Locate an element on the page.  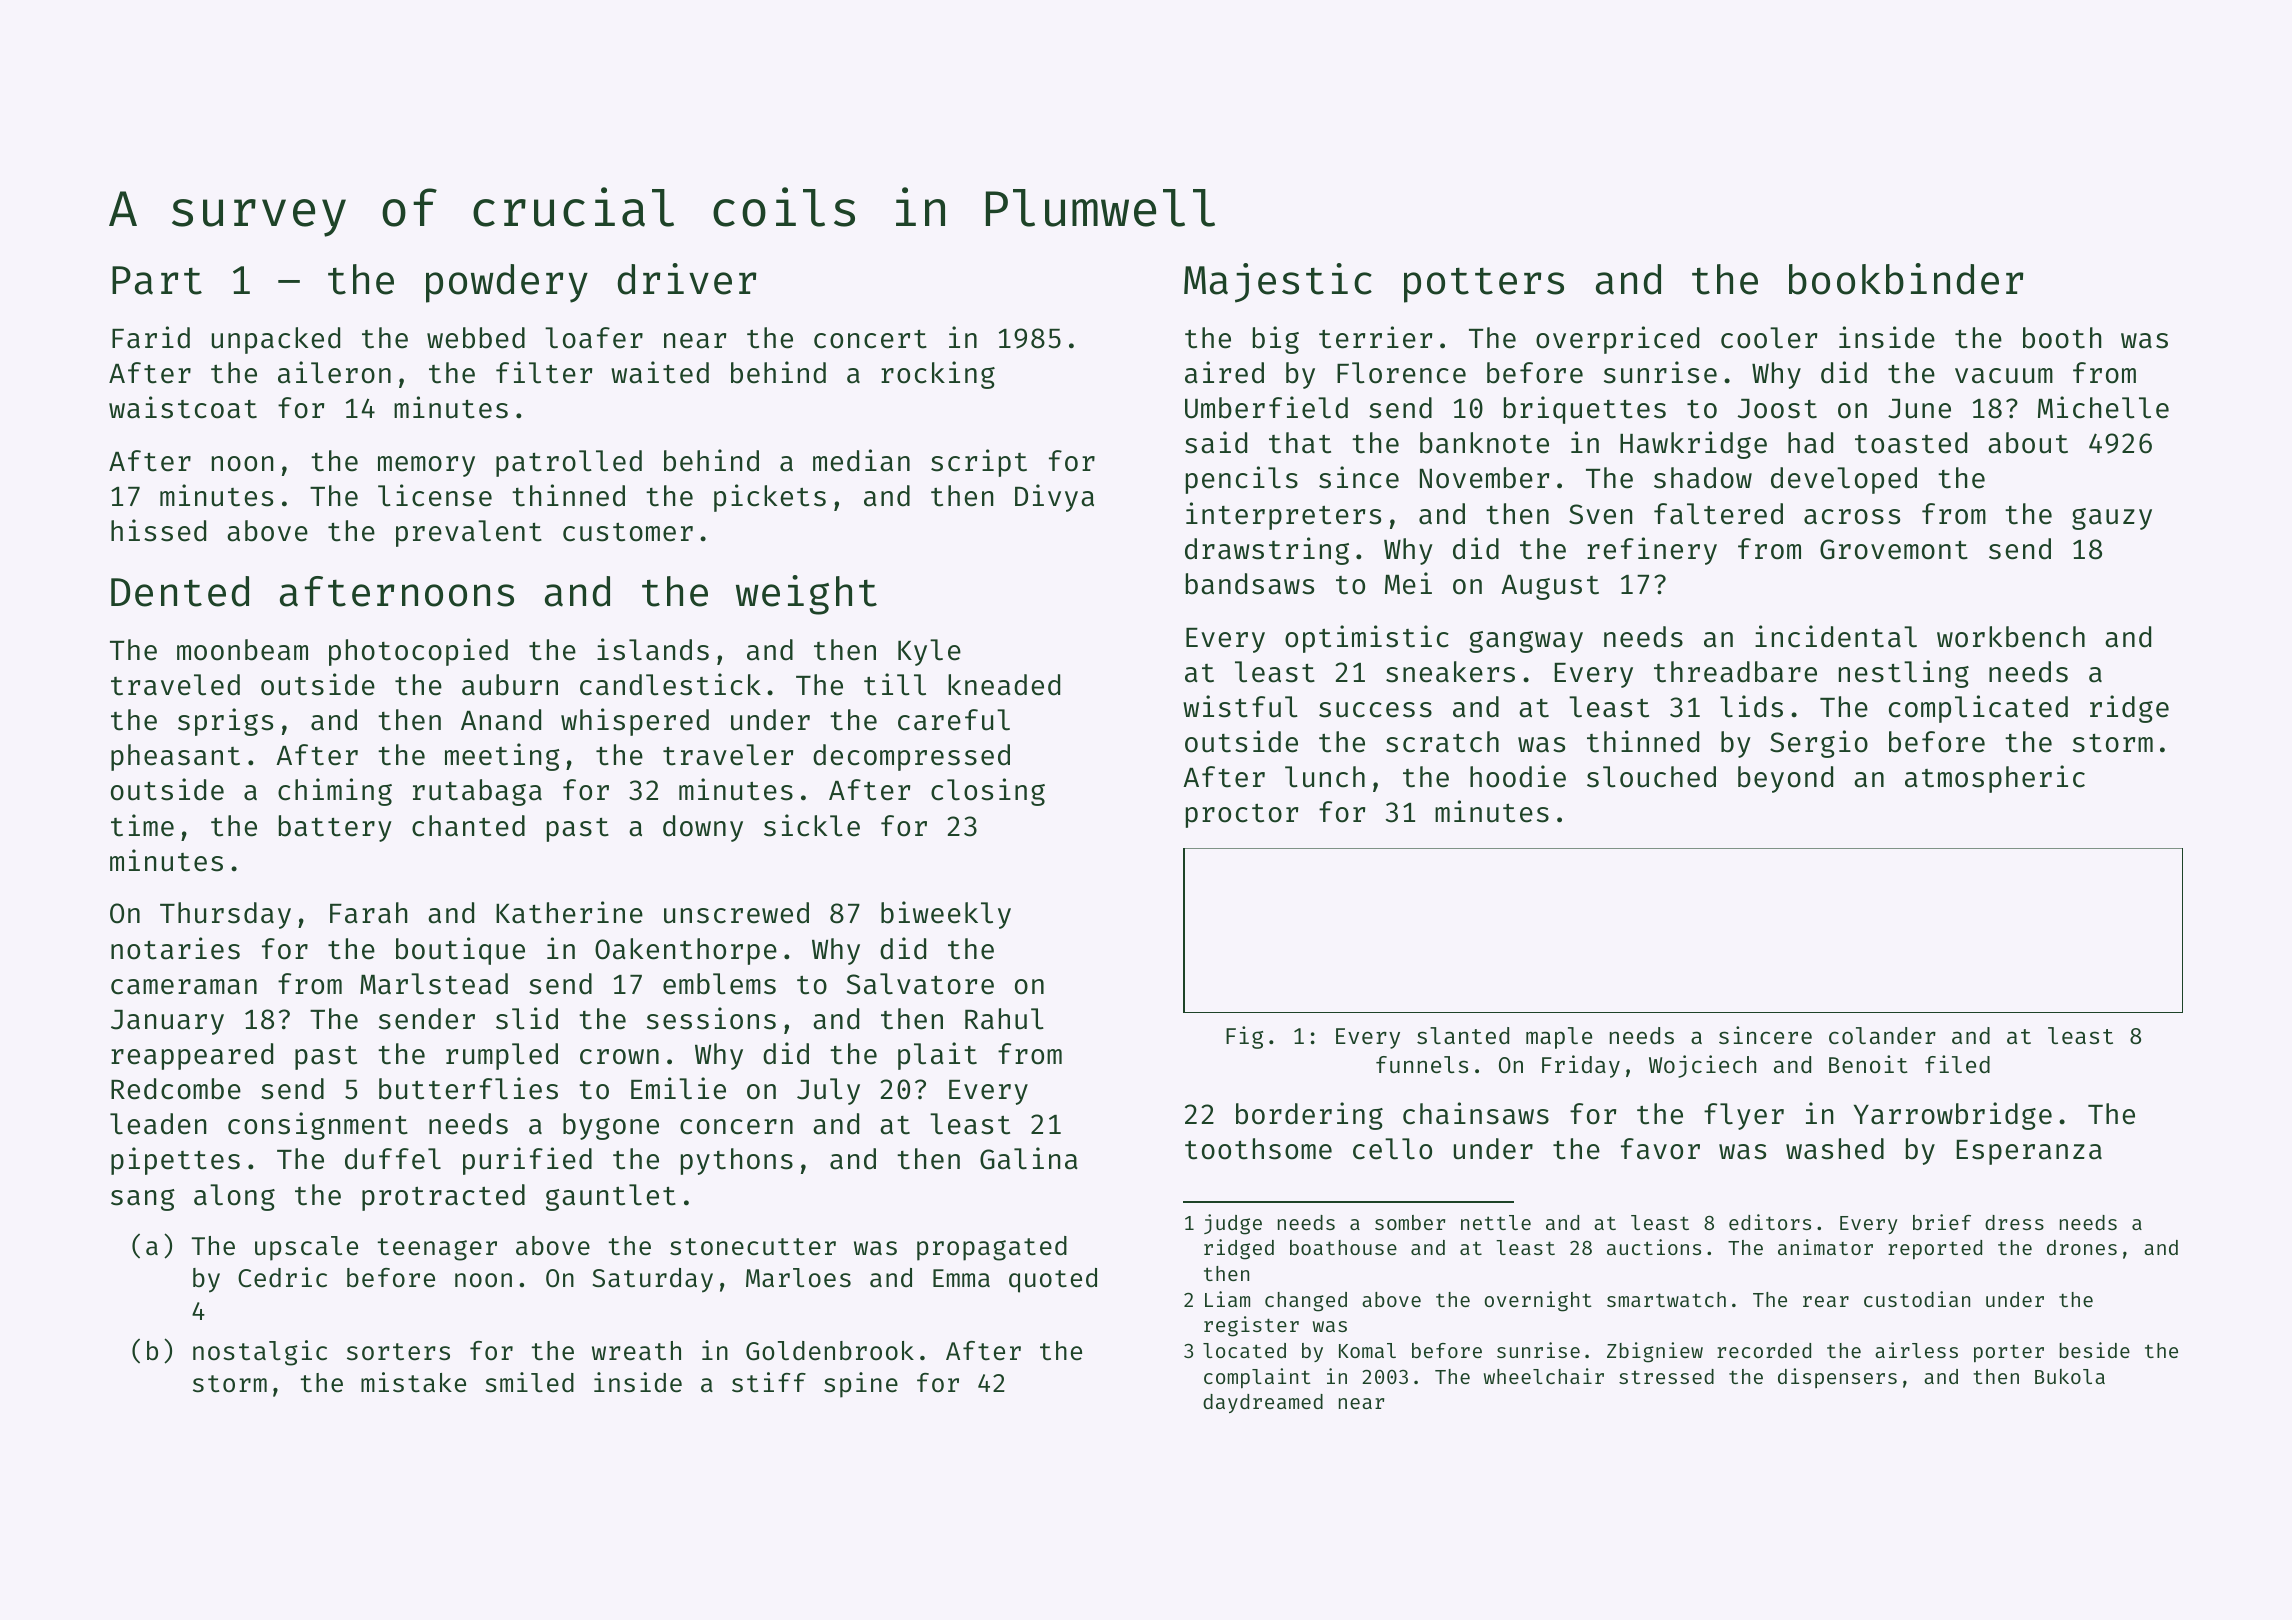
overnight is located at coordinates (1538, 1301).
